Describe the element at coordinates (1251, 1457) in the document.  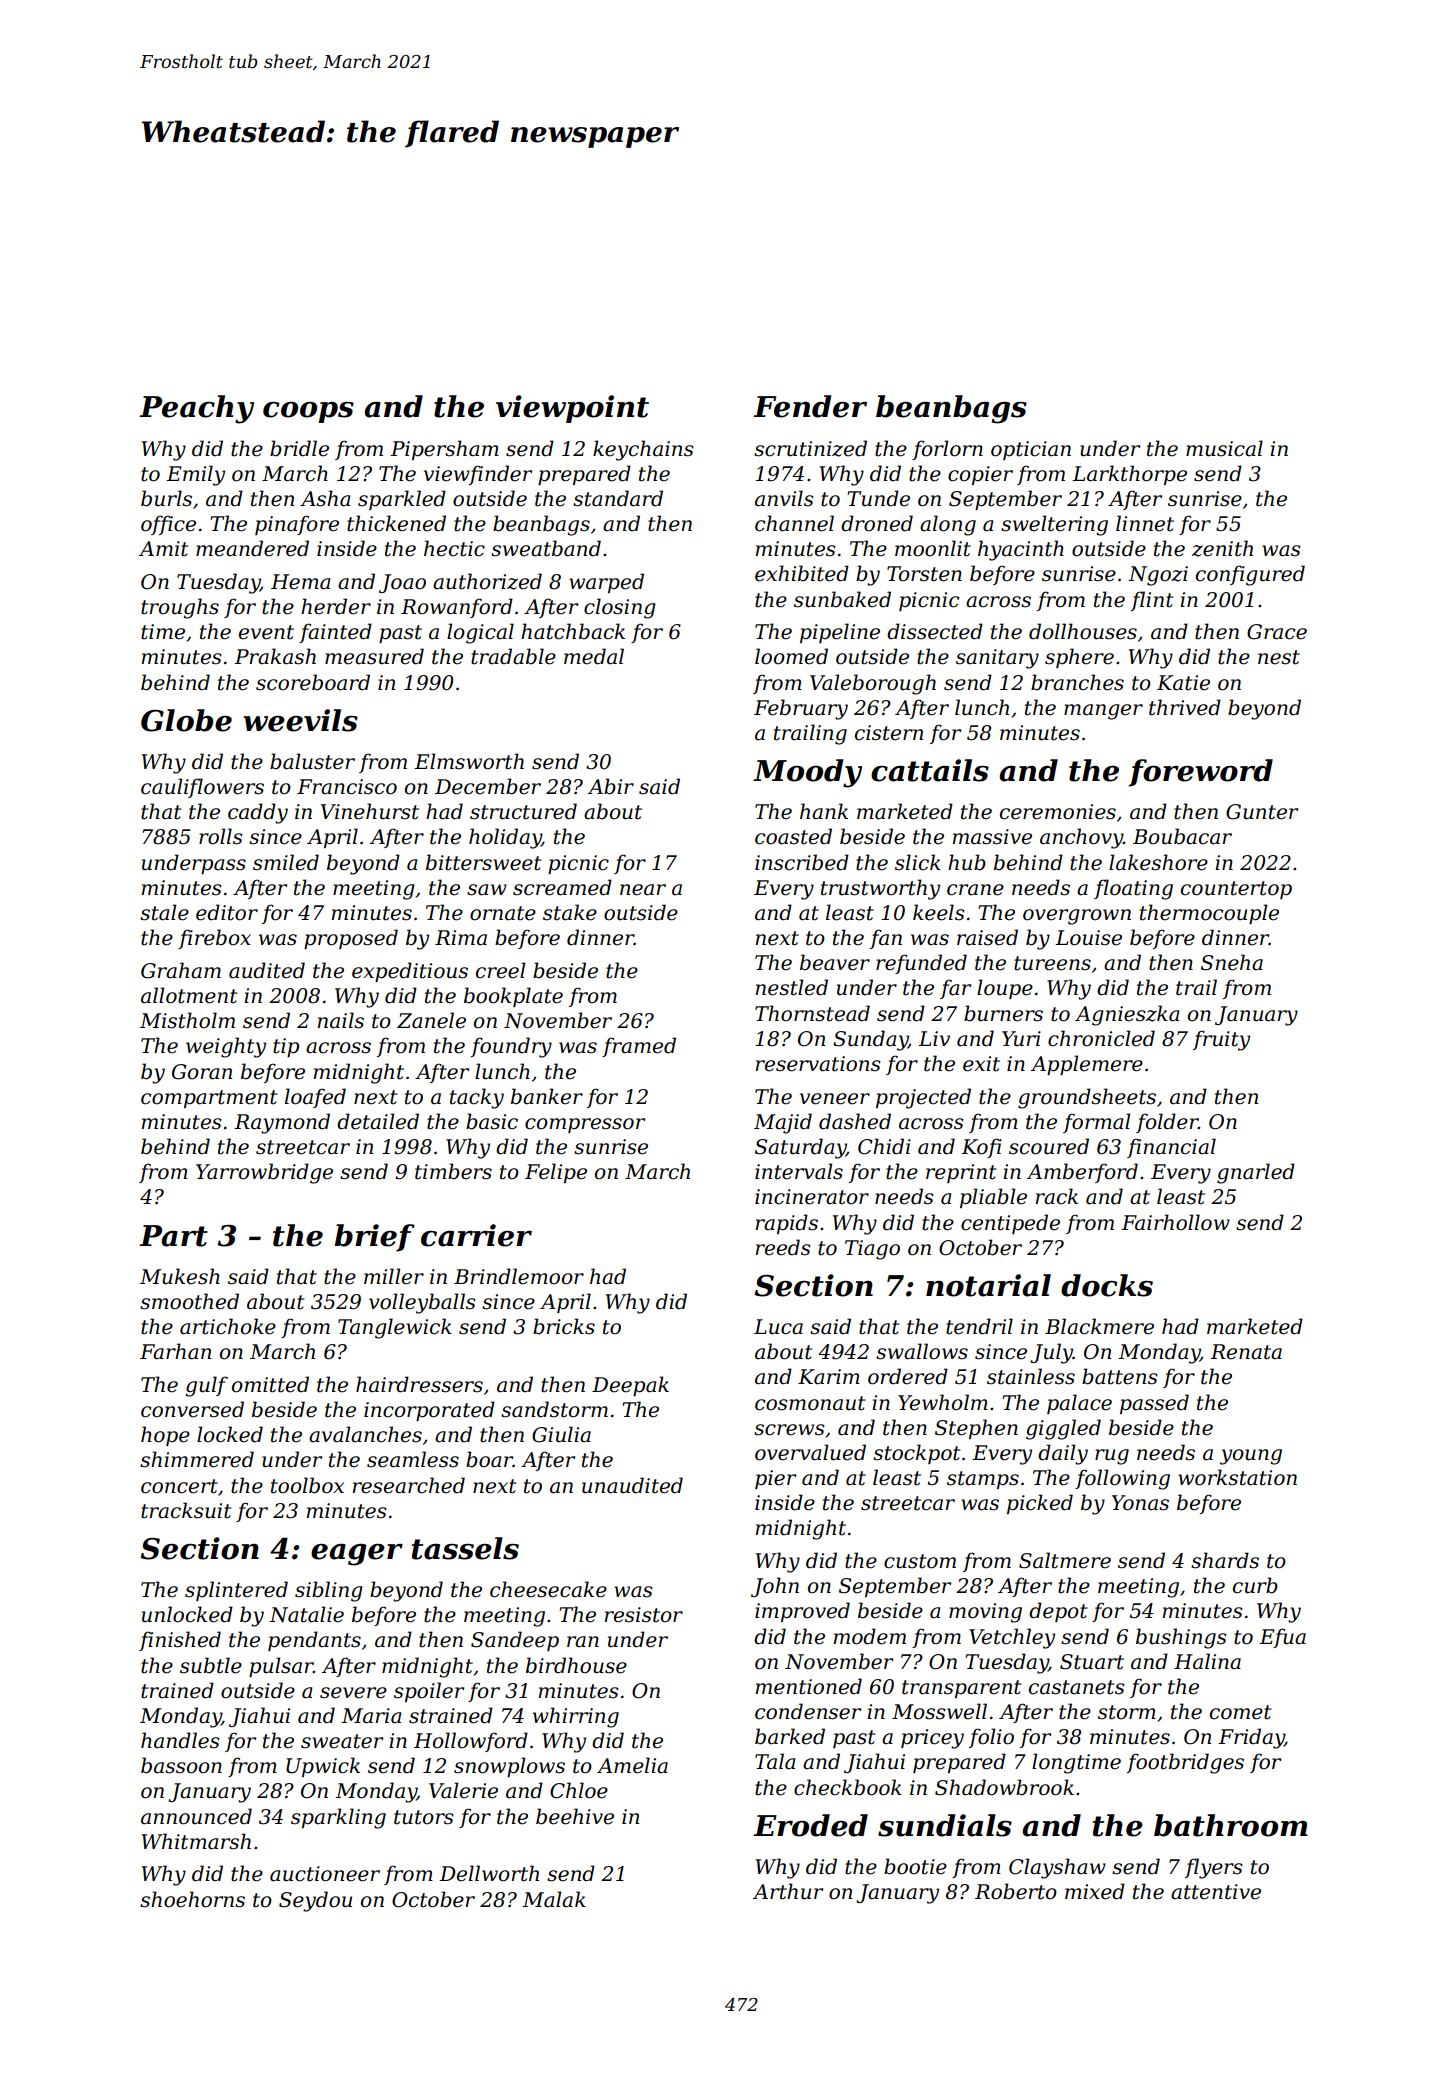
I see `young` at that location.
